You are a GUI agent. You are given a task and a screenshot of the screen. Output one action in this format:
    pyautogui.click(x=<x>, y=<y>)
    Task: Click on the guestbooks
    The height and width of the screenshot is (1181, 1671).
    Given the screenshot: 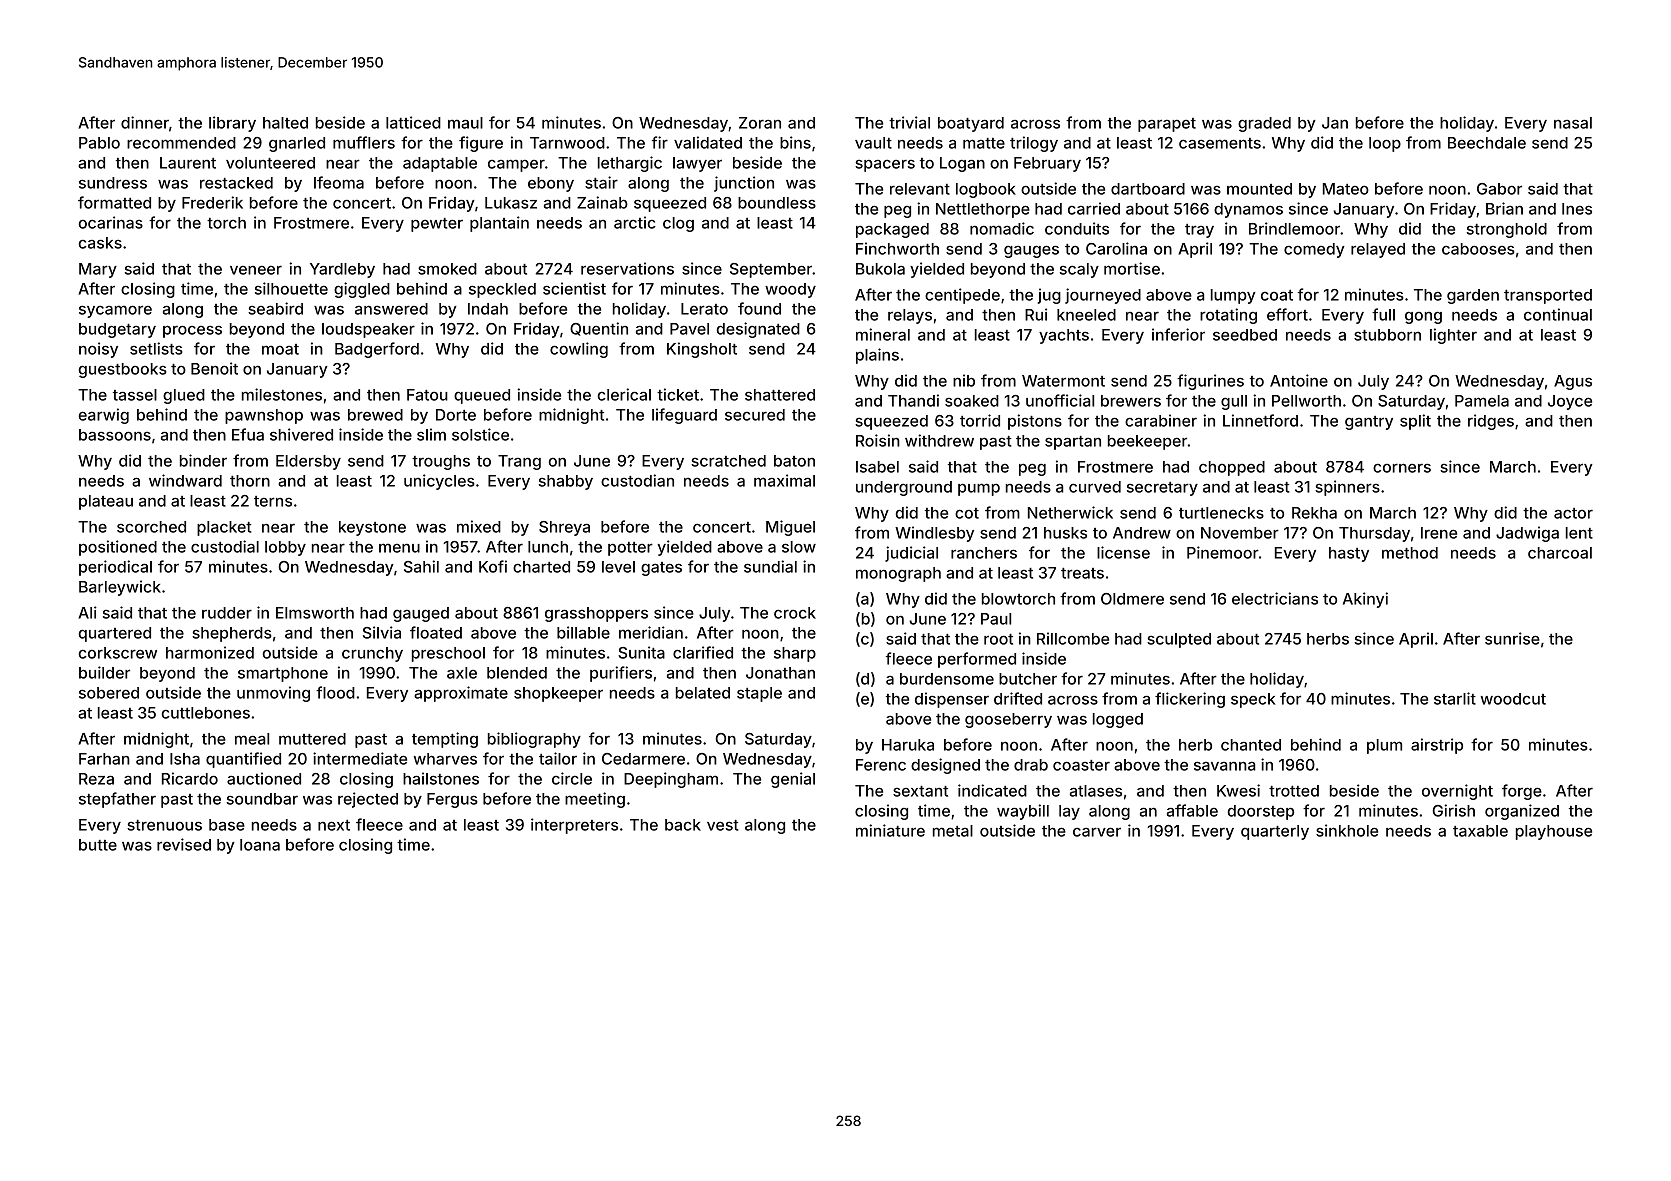 What is the action you would take?
    pyautogui.click(x=123, y=370)
